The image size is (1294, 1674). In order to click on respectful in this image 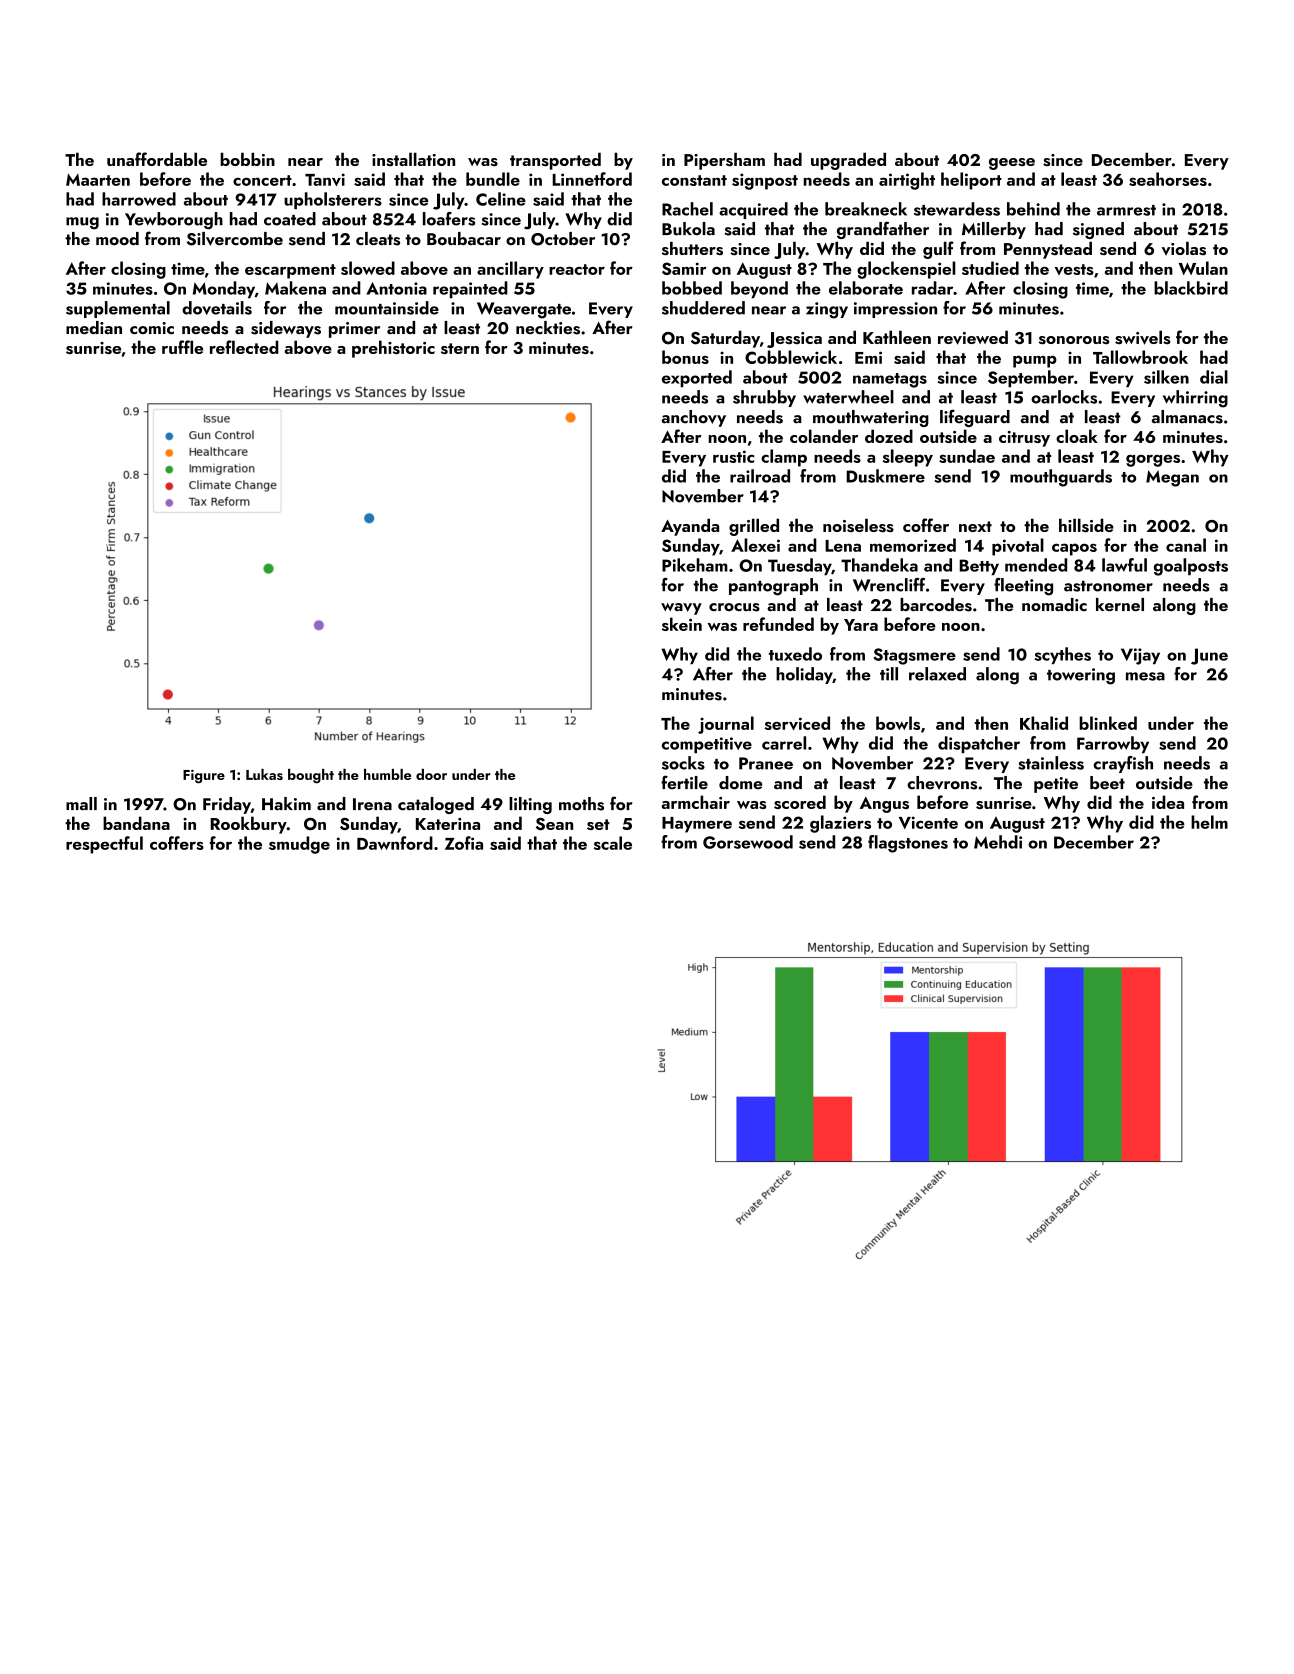, I will do `click(104, 845)`.
